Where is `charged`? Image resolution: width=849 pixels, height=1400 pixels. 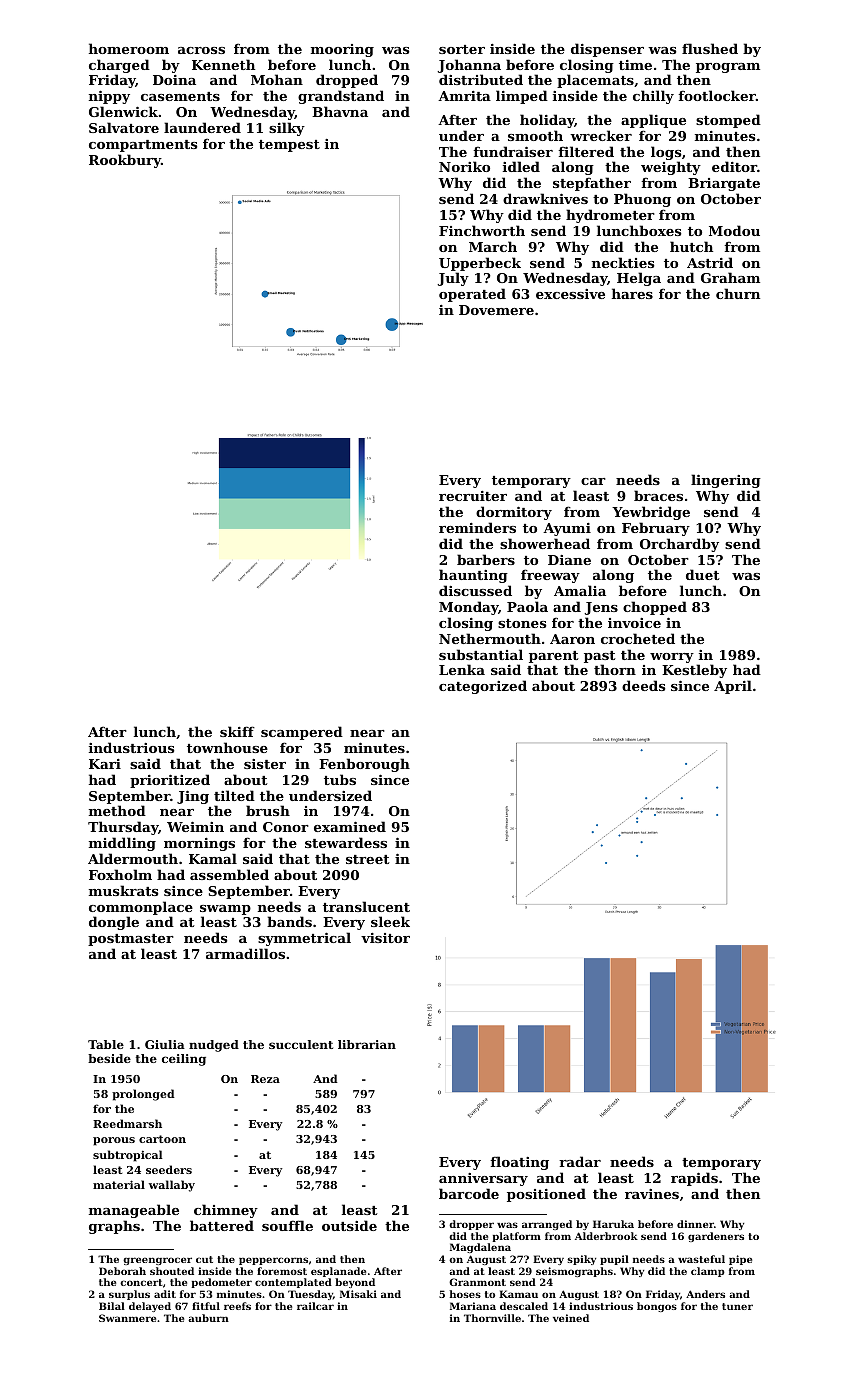
charged is located at coordinates (119, 66).
